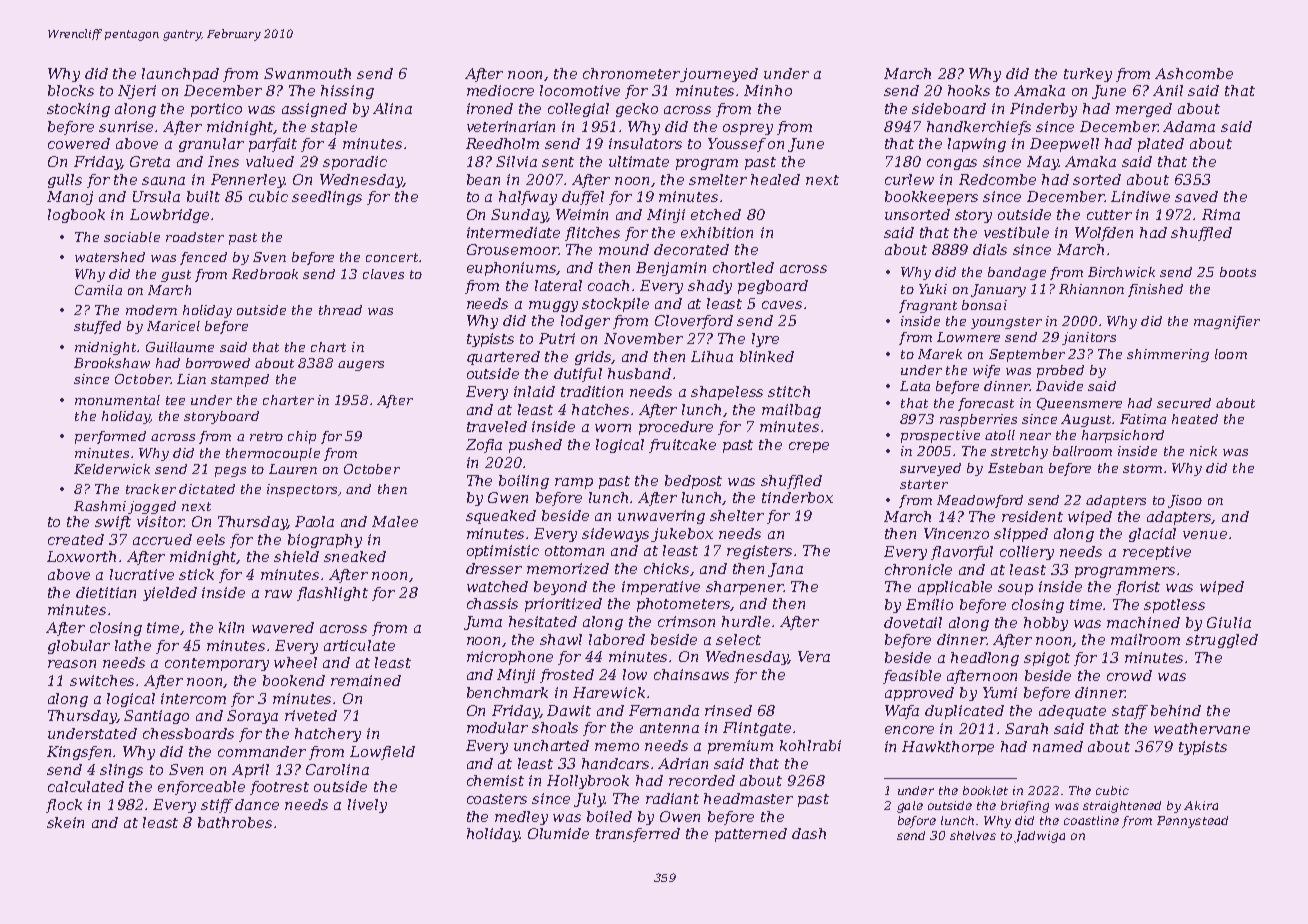 This screenshot has height=924, width=1308. Describe the element at coordinates (1231, 354) in the screenshot. I see `loom` at that location.
